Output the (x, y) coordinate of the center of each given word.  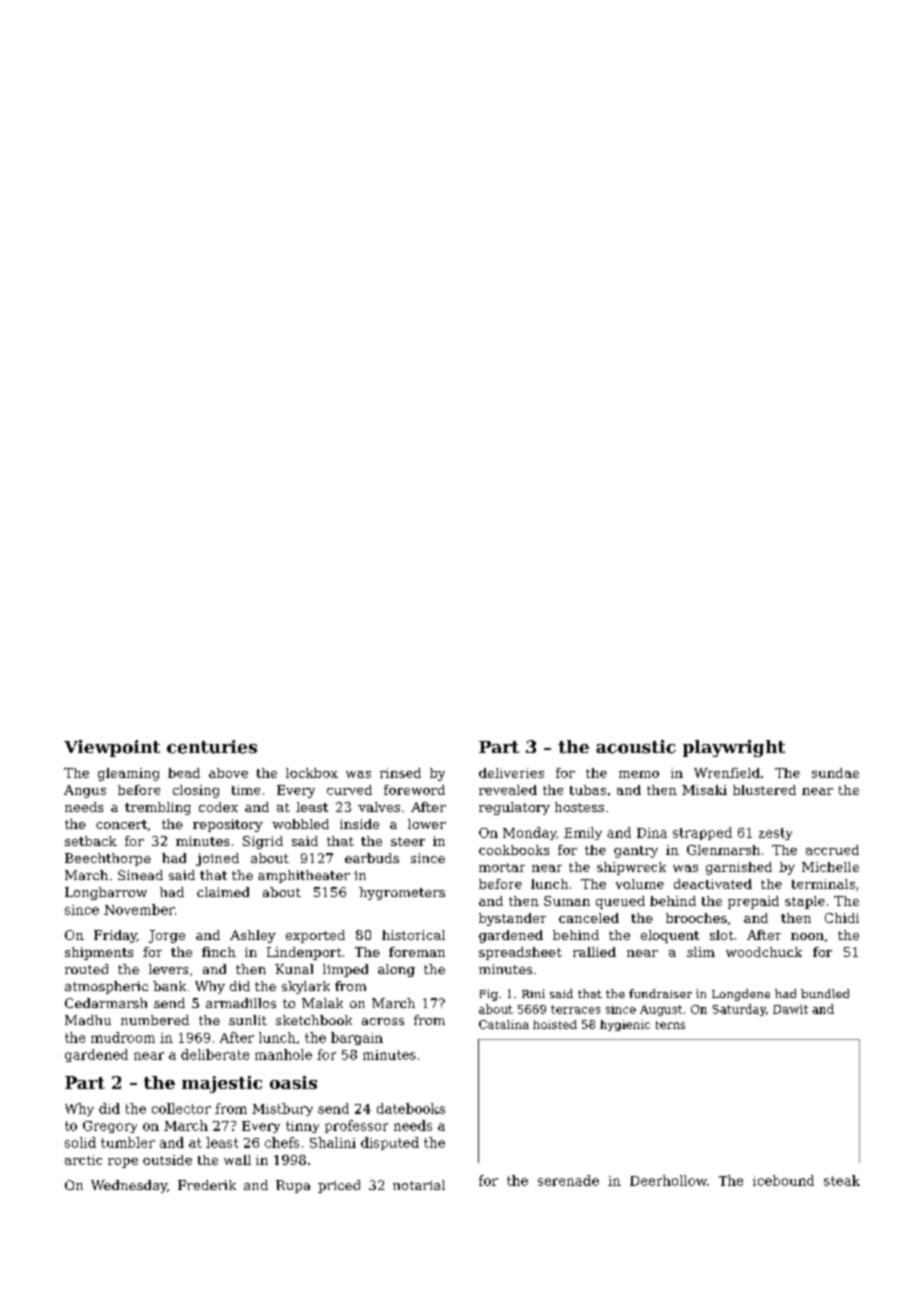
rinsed (400, 773)
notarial (419, 1185)
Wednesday (129, 1186)
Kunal (294, 969)
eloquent (670, 936)
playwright (734, 748)
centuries (212, 747)
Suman (567, 901)
